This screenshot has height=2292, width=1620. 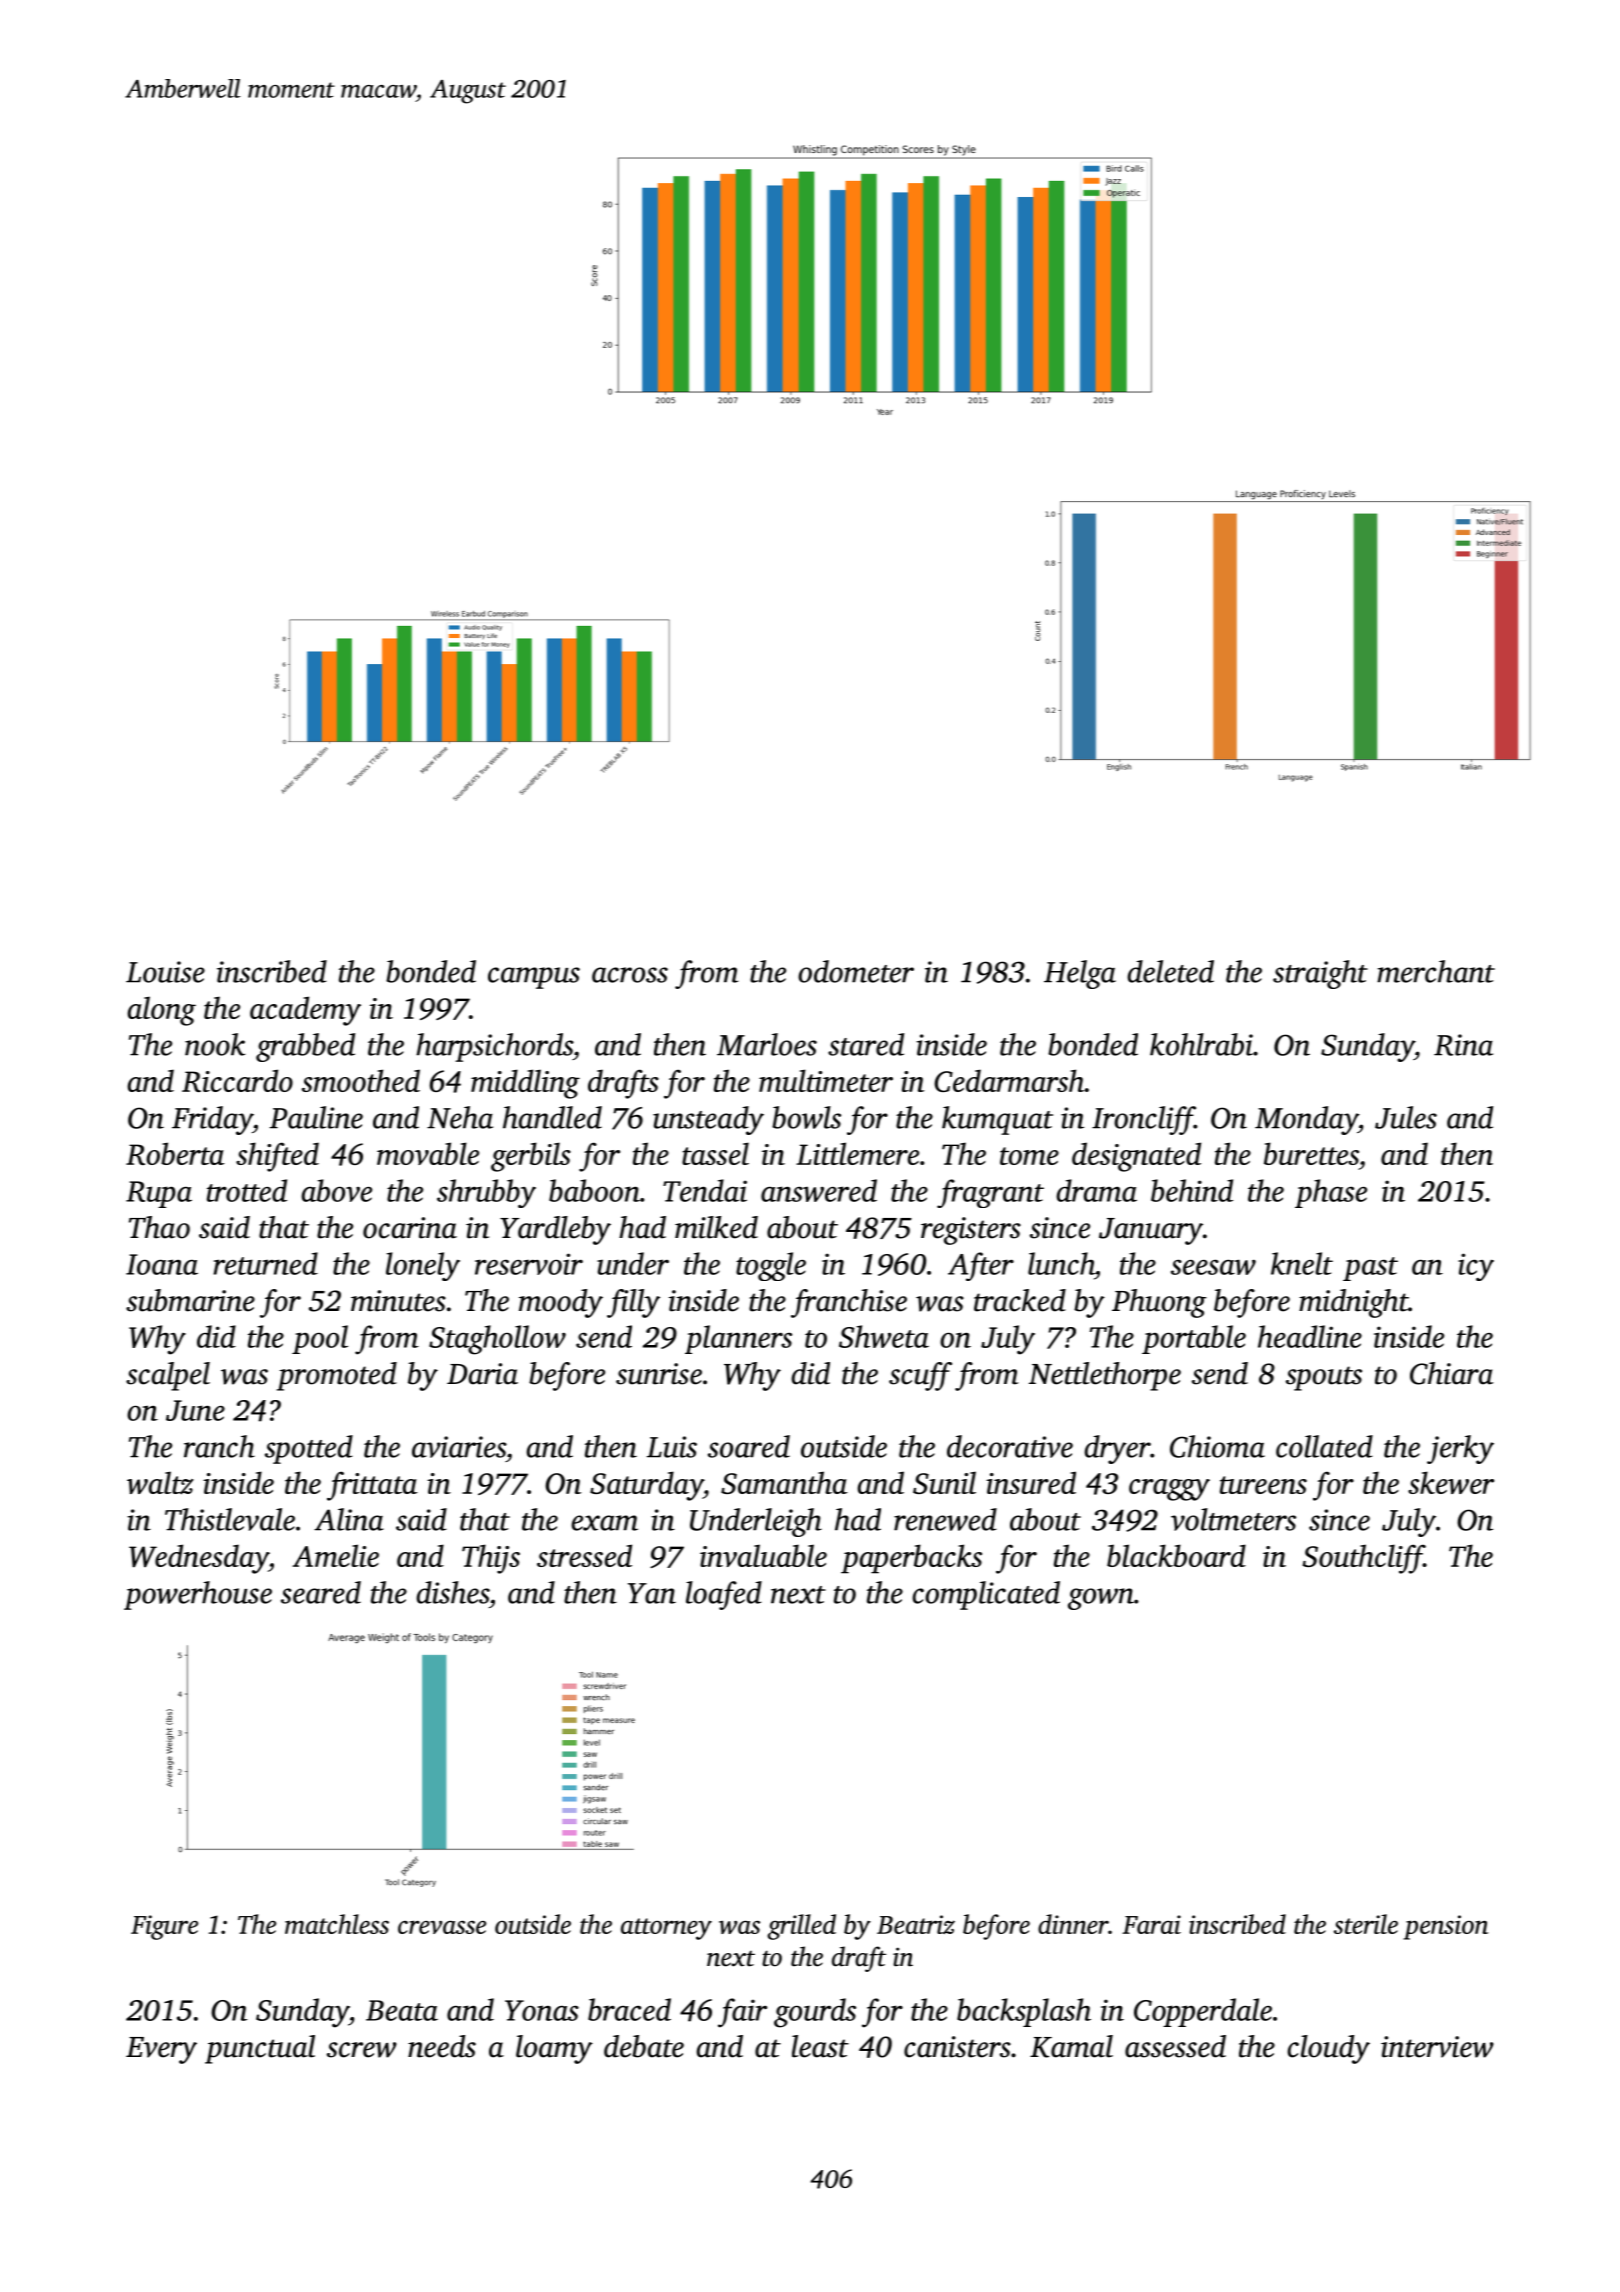 What do you see at coordinates (1233, 1519) in the screenshot?
I see `voltmeters` at bounding box center [1233, 1519].
